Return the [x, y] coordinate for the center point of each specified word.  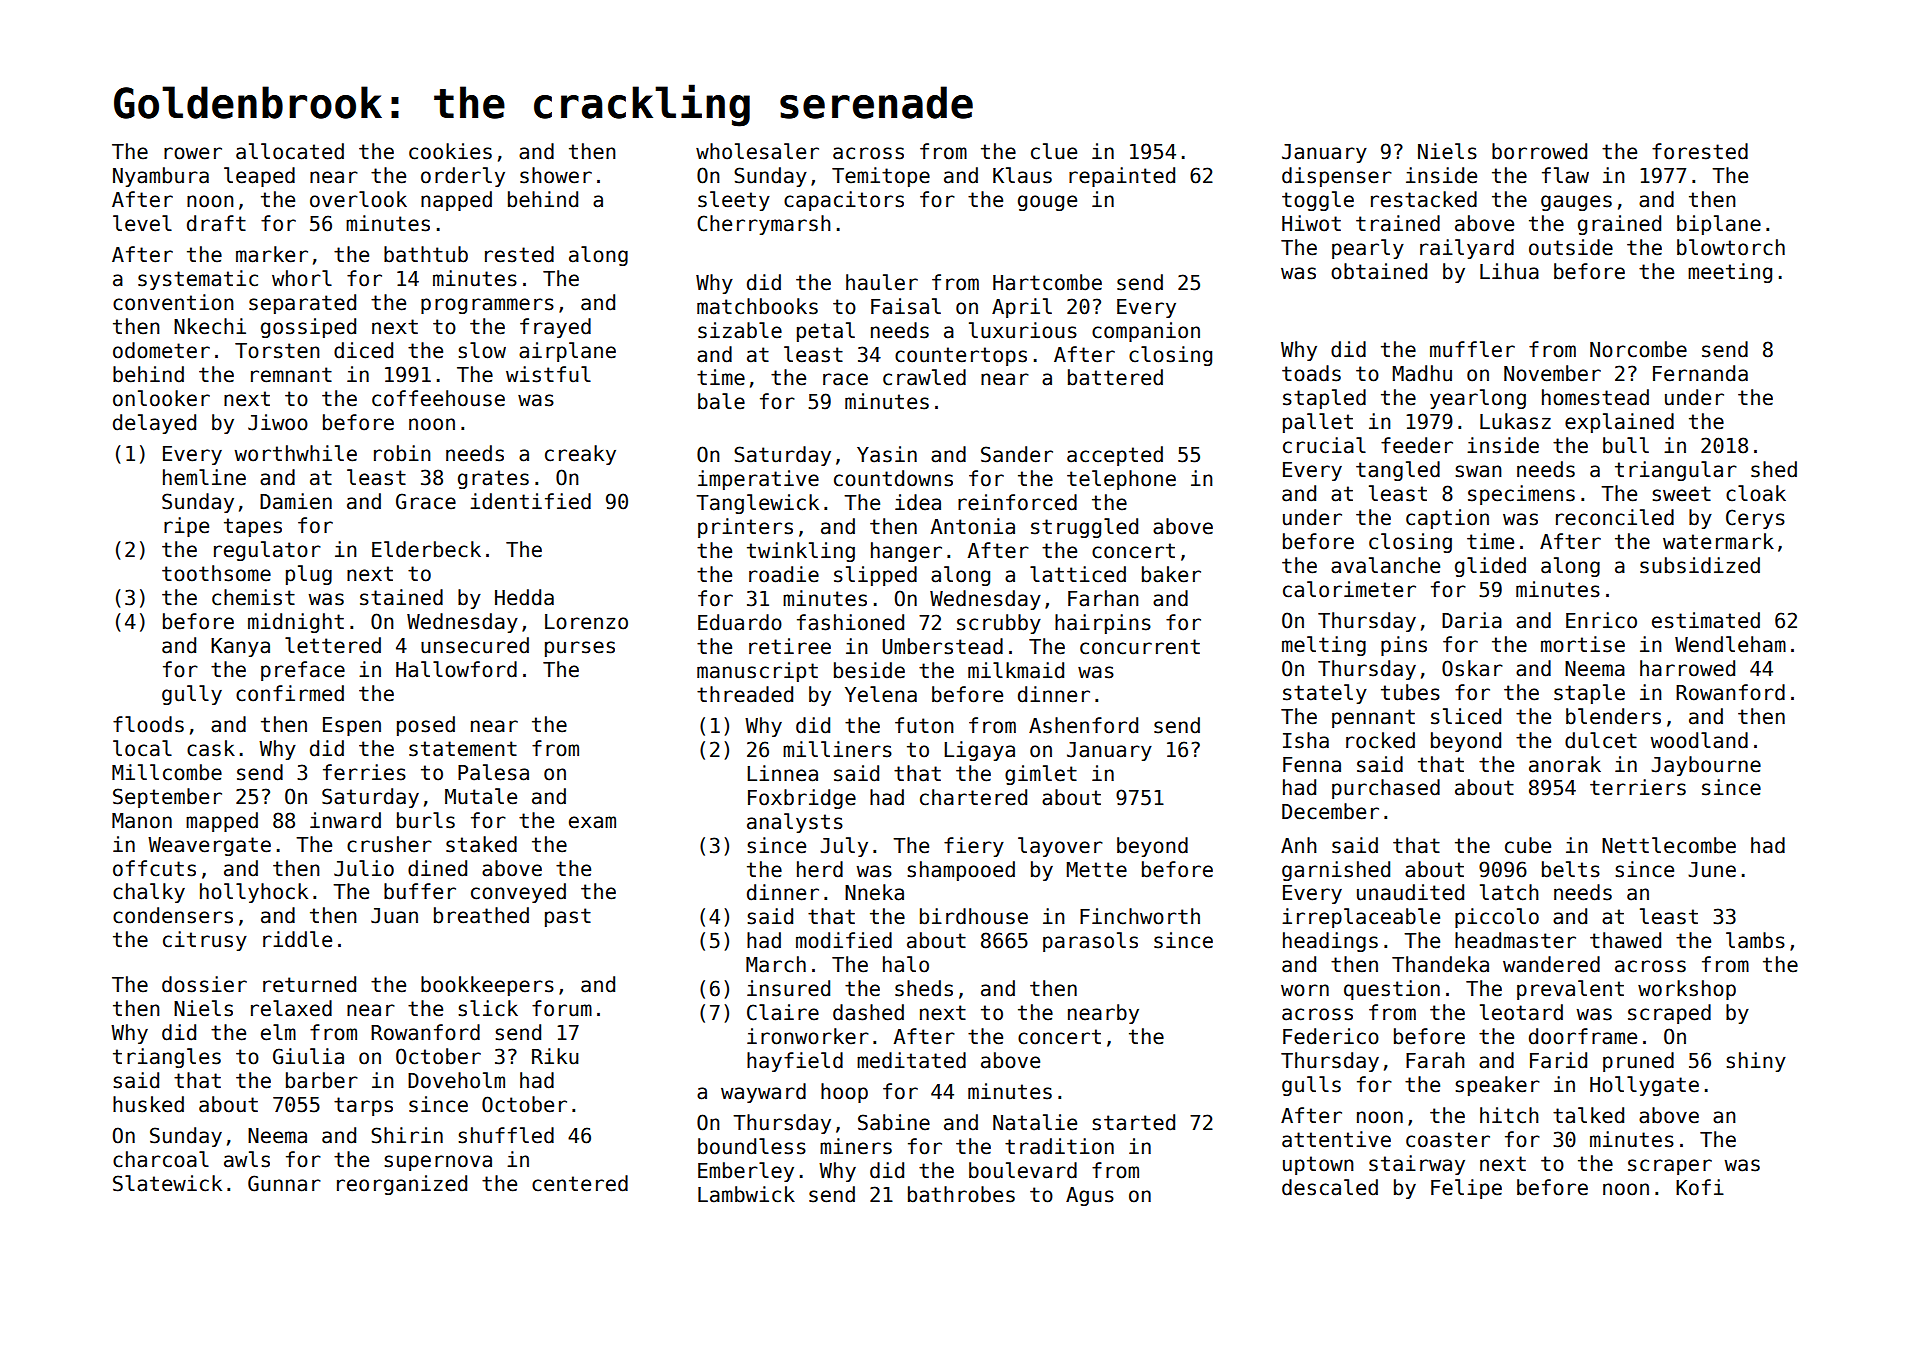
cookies [450, 151]
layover [1060, 847]
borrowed [1539, 151]
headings [1330, 942]
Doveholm [456, 1080]
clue [1054, 151]
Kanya [240, 647]
